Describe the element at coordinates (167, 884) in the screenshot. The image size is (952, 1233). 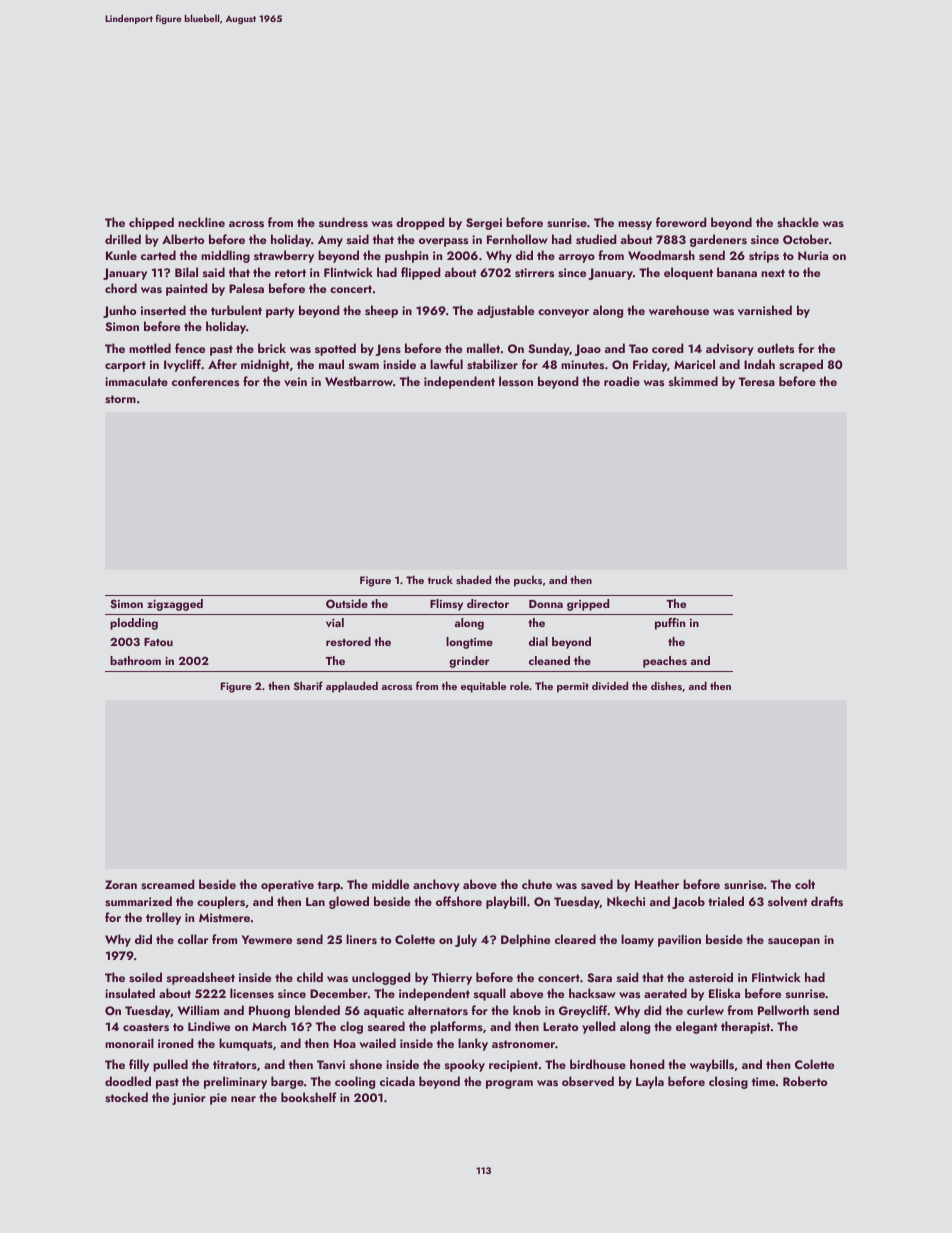
I see `screamed` at that location.
